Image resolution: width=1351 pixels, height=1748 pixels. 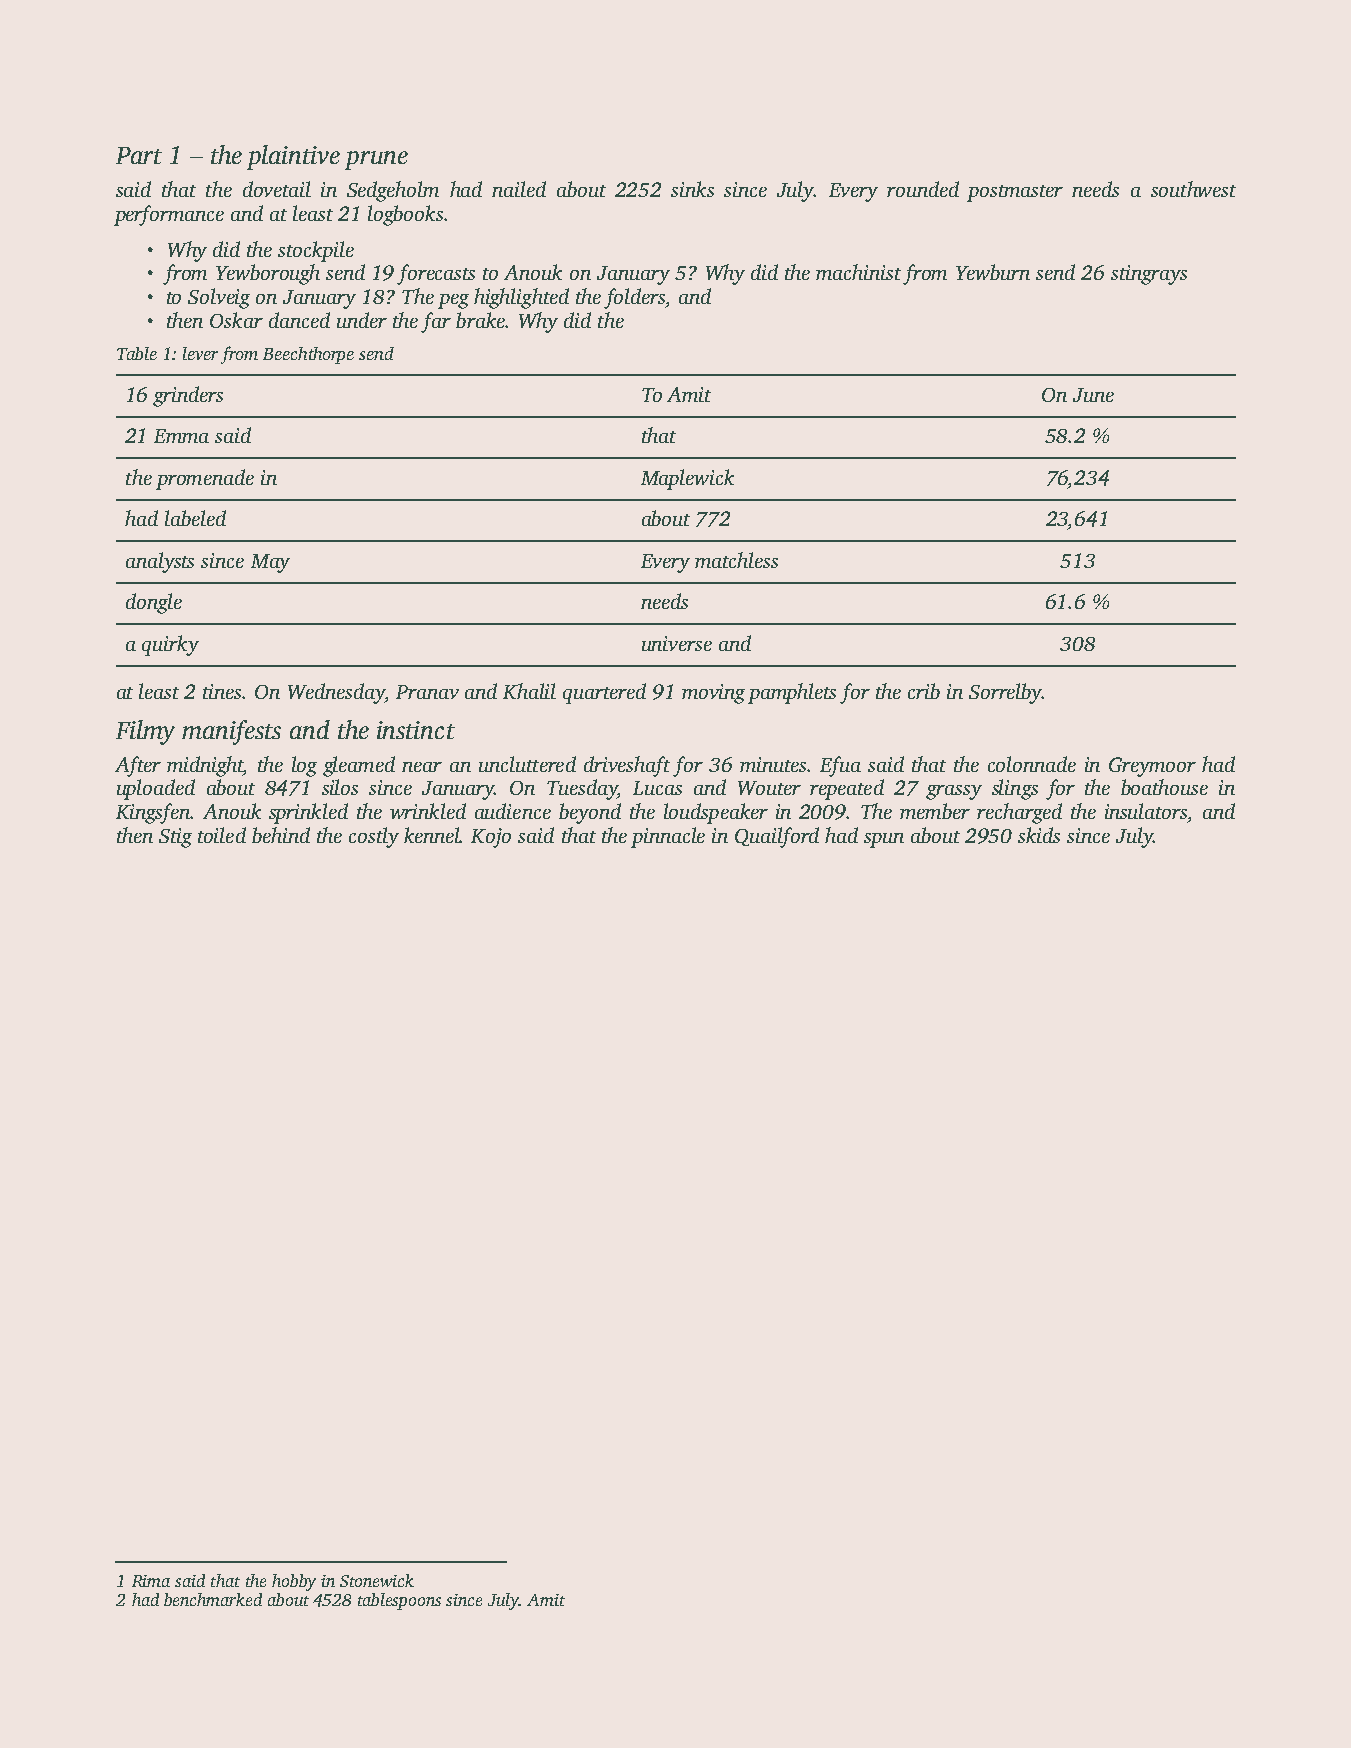 I want to click on Stonewick, so click(x=377, y=1580).
